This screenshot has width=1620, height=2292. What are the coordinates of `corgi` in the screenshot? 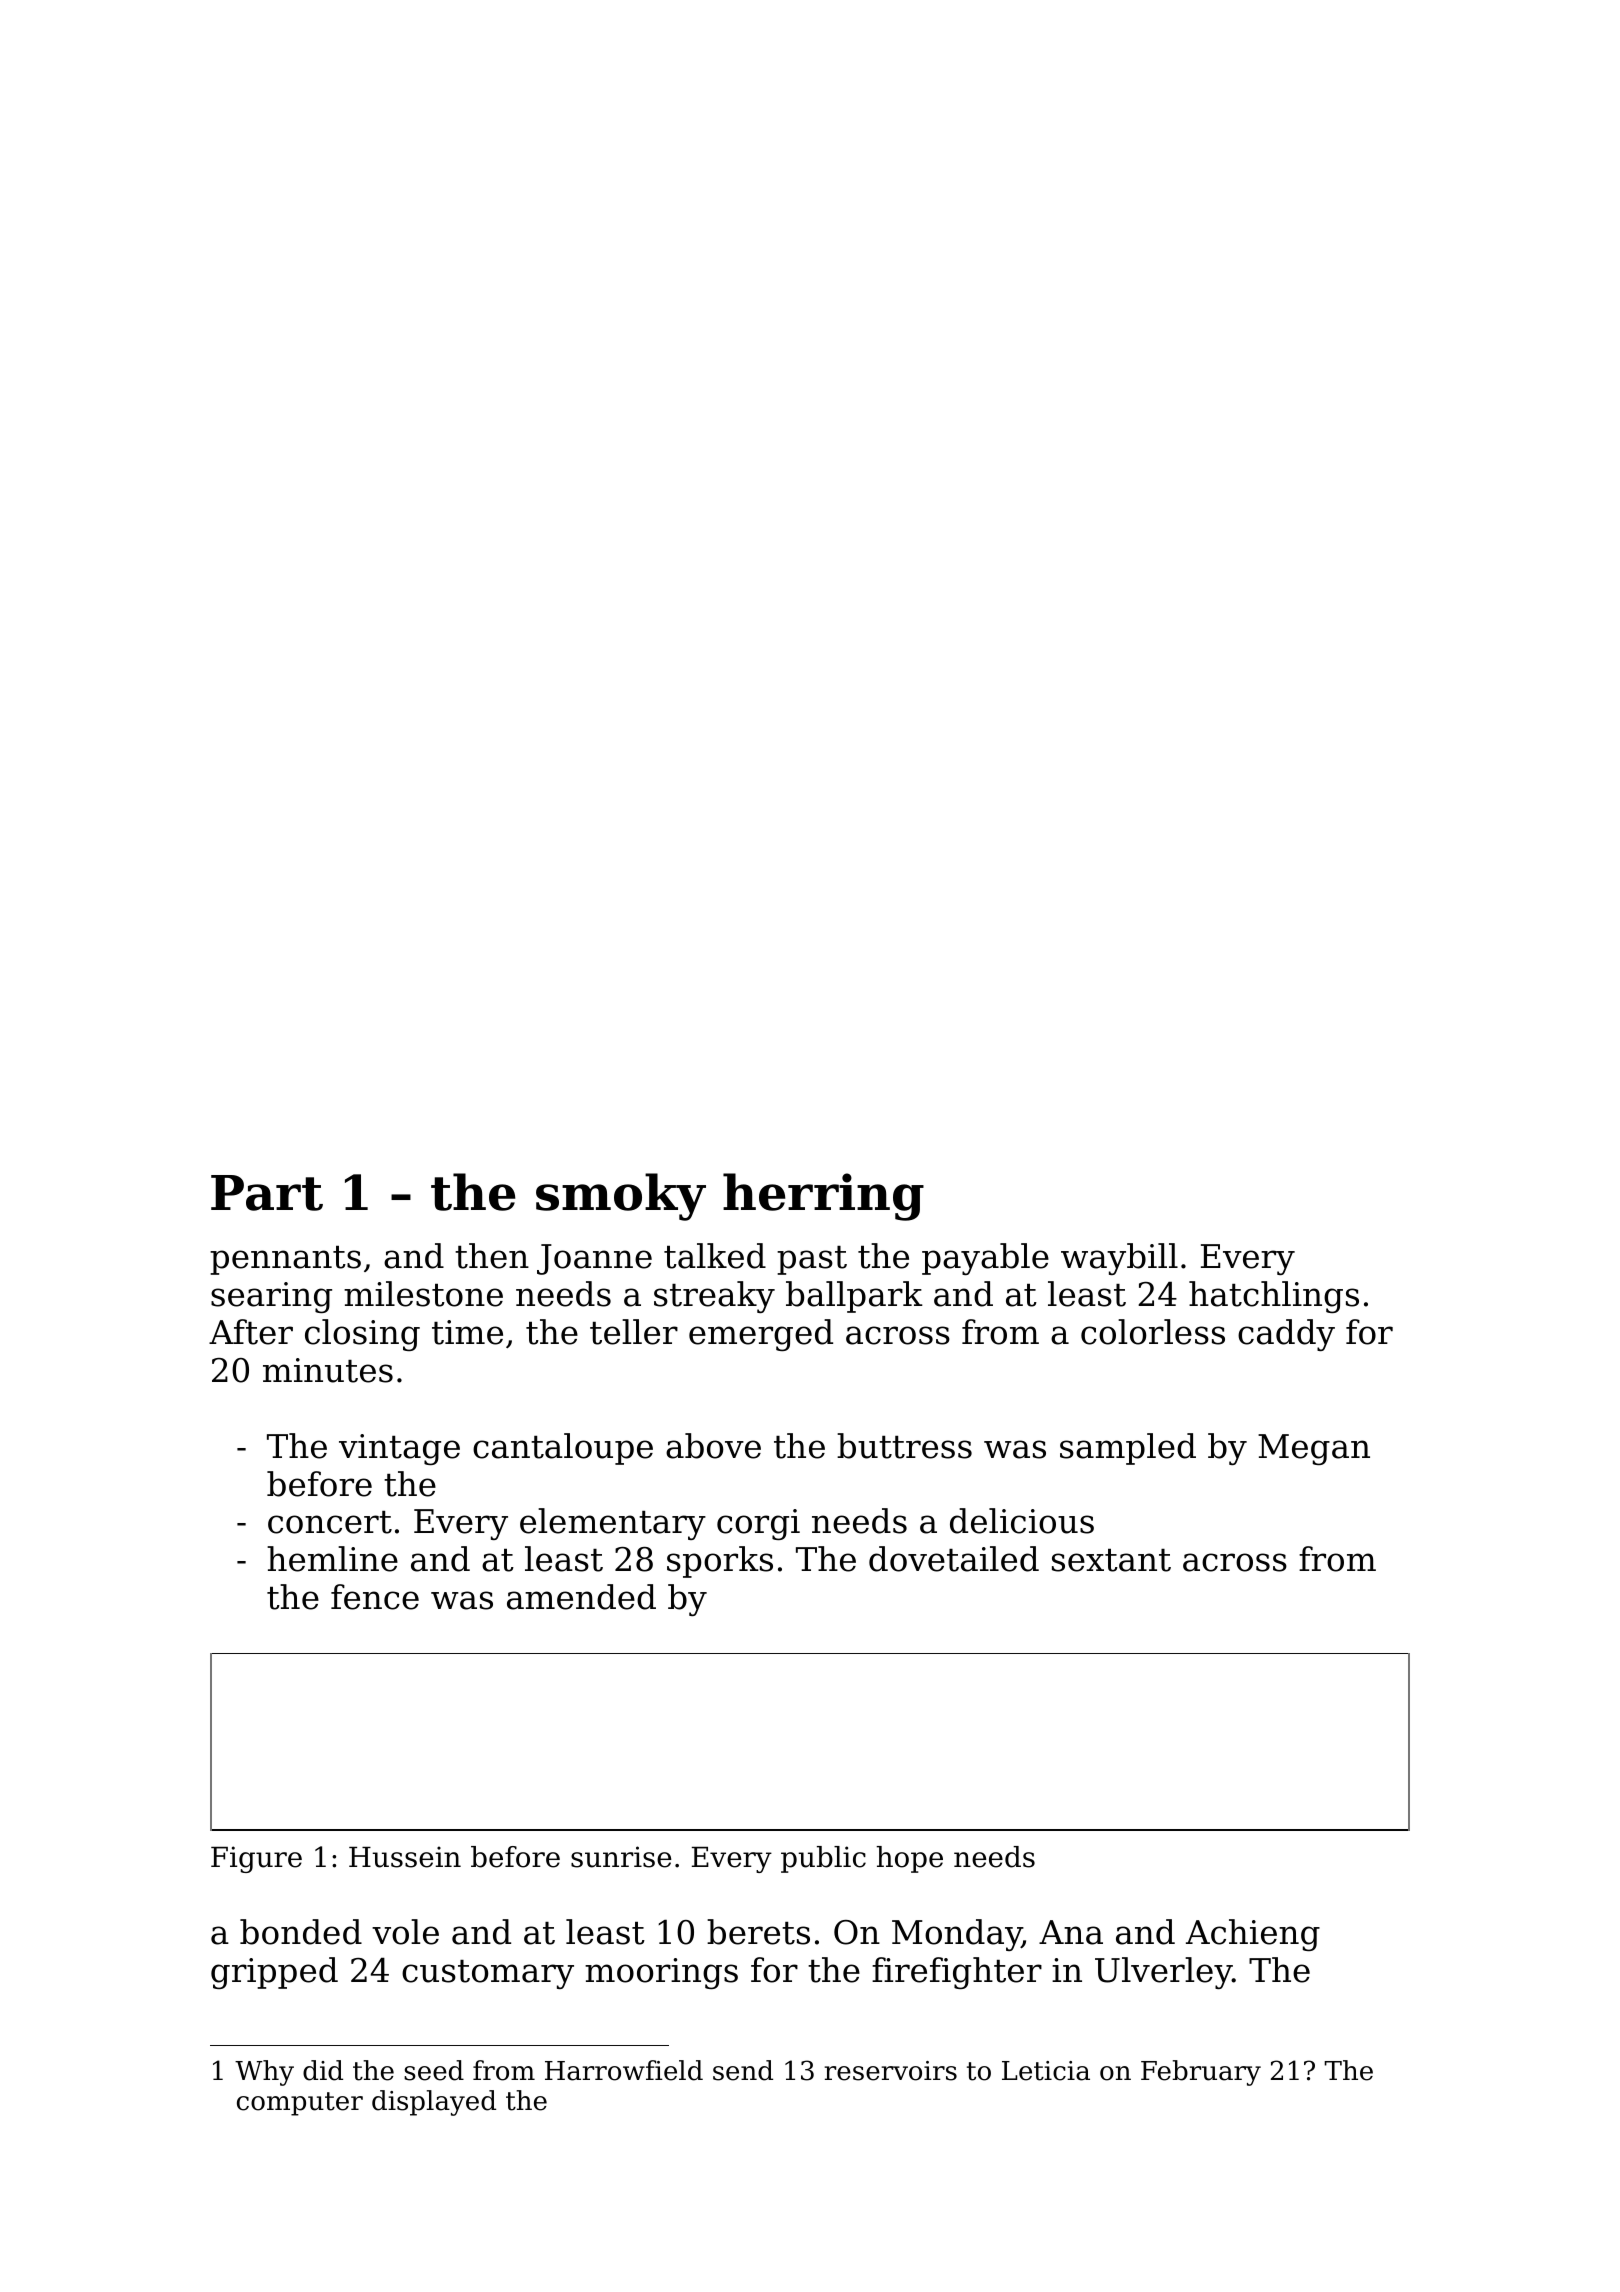 It's located at (758, 1524).
